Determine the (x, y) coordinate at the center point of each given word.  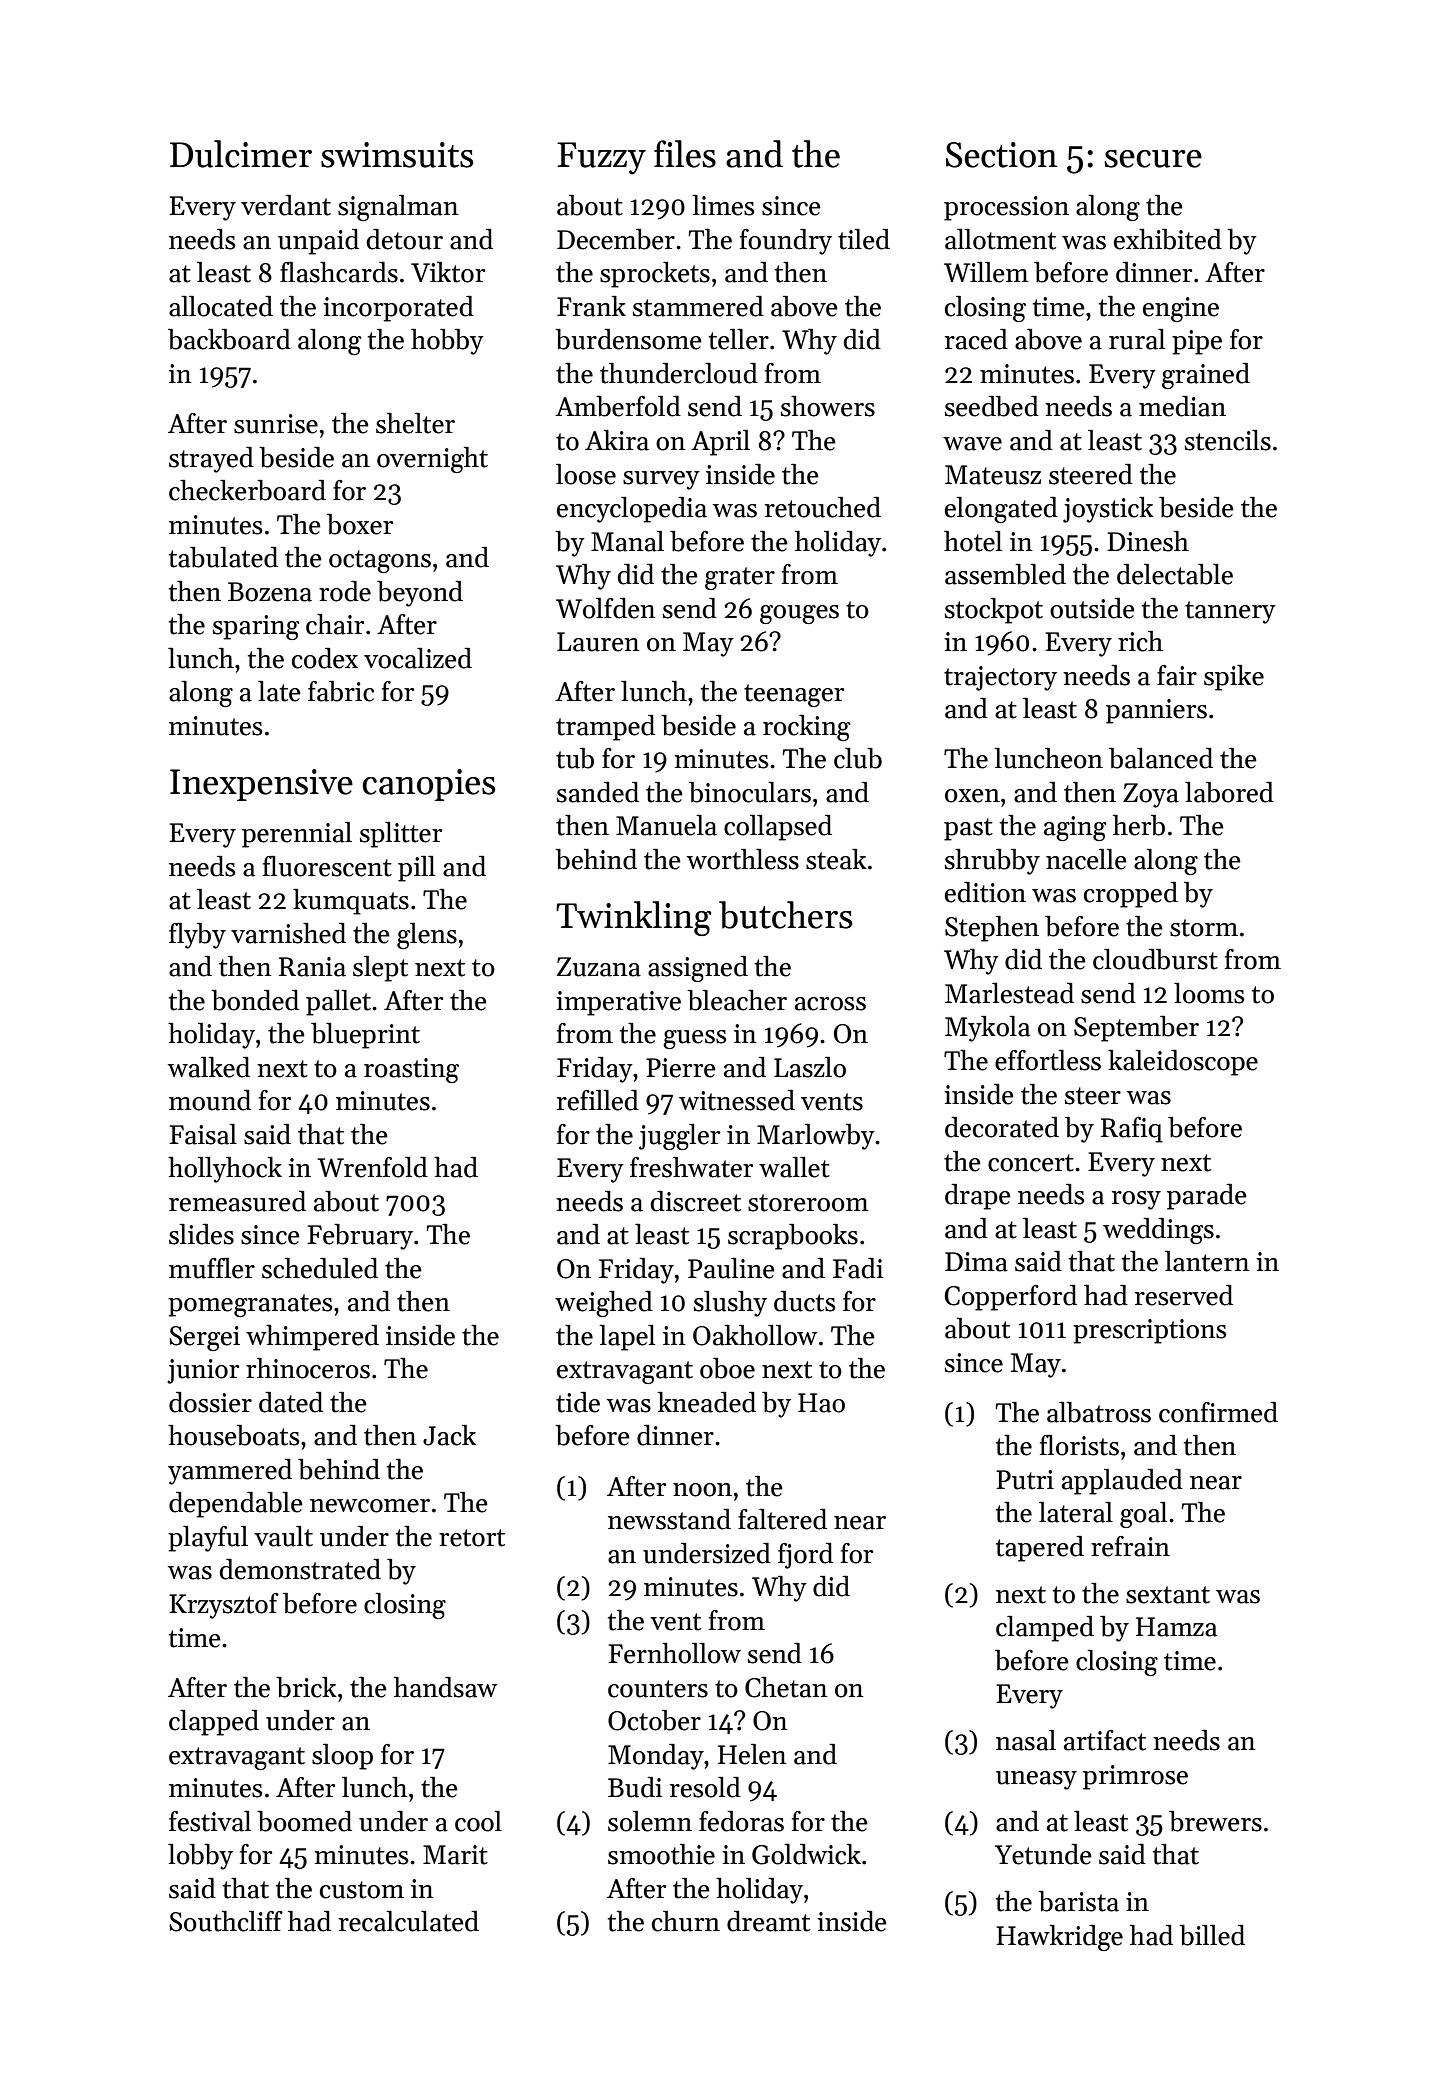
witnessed (737, 1100)
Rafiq (1132, 1130)
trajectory (1000, 678)
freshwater (691, 1167)
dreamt (768, 1921)
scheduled (320, 1268)
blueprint (365, 1036)
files (685, 154)
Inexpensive (261, 785)
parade (1207, 1197)
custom (362, 1890)
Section (1001, 155)
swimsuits (397, 155)
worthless (743, 859)
